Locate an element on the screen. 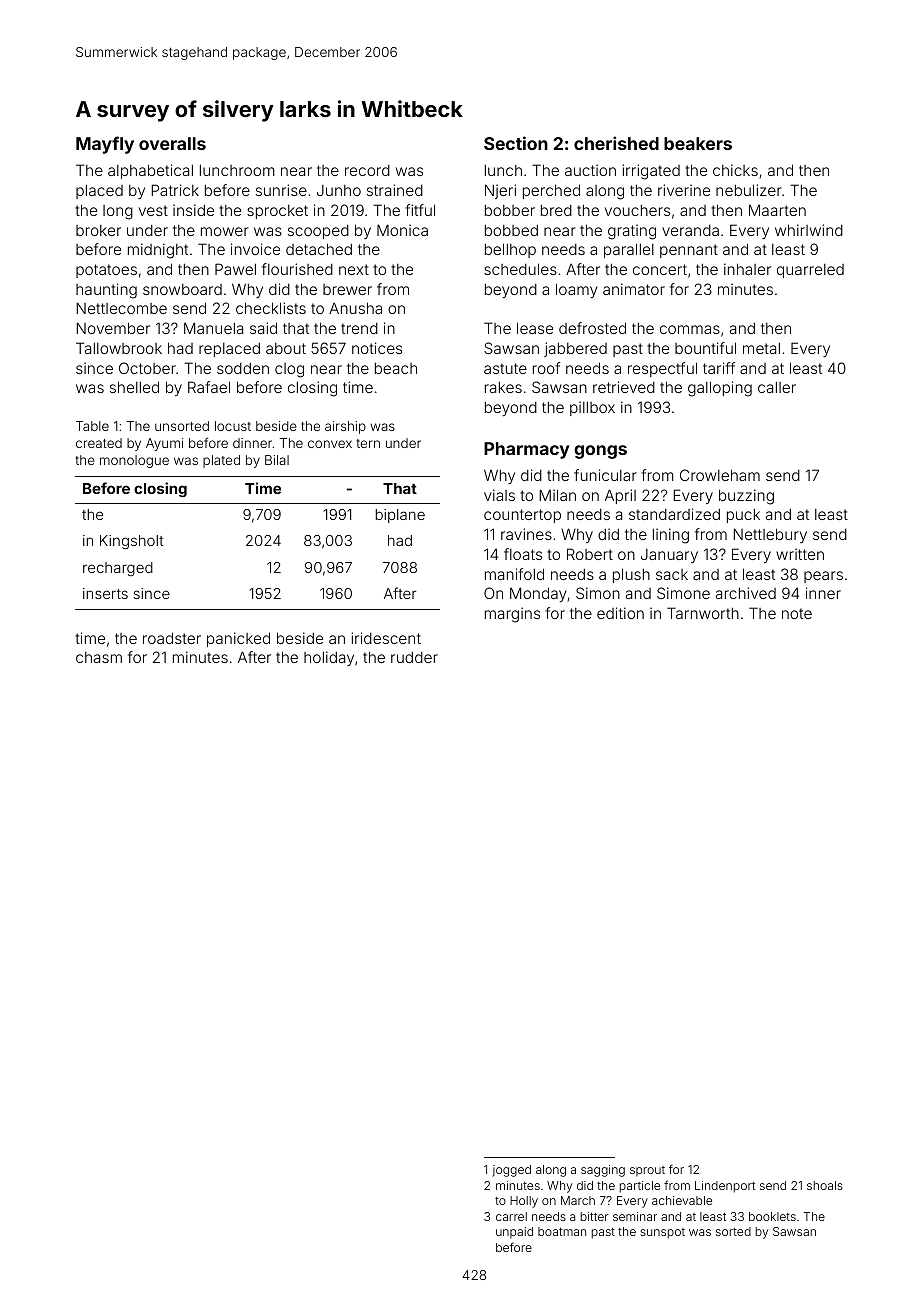  jogged is located at coordinates (511, 1171).
